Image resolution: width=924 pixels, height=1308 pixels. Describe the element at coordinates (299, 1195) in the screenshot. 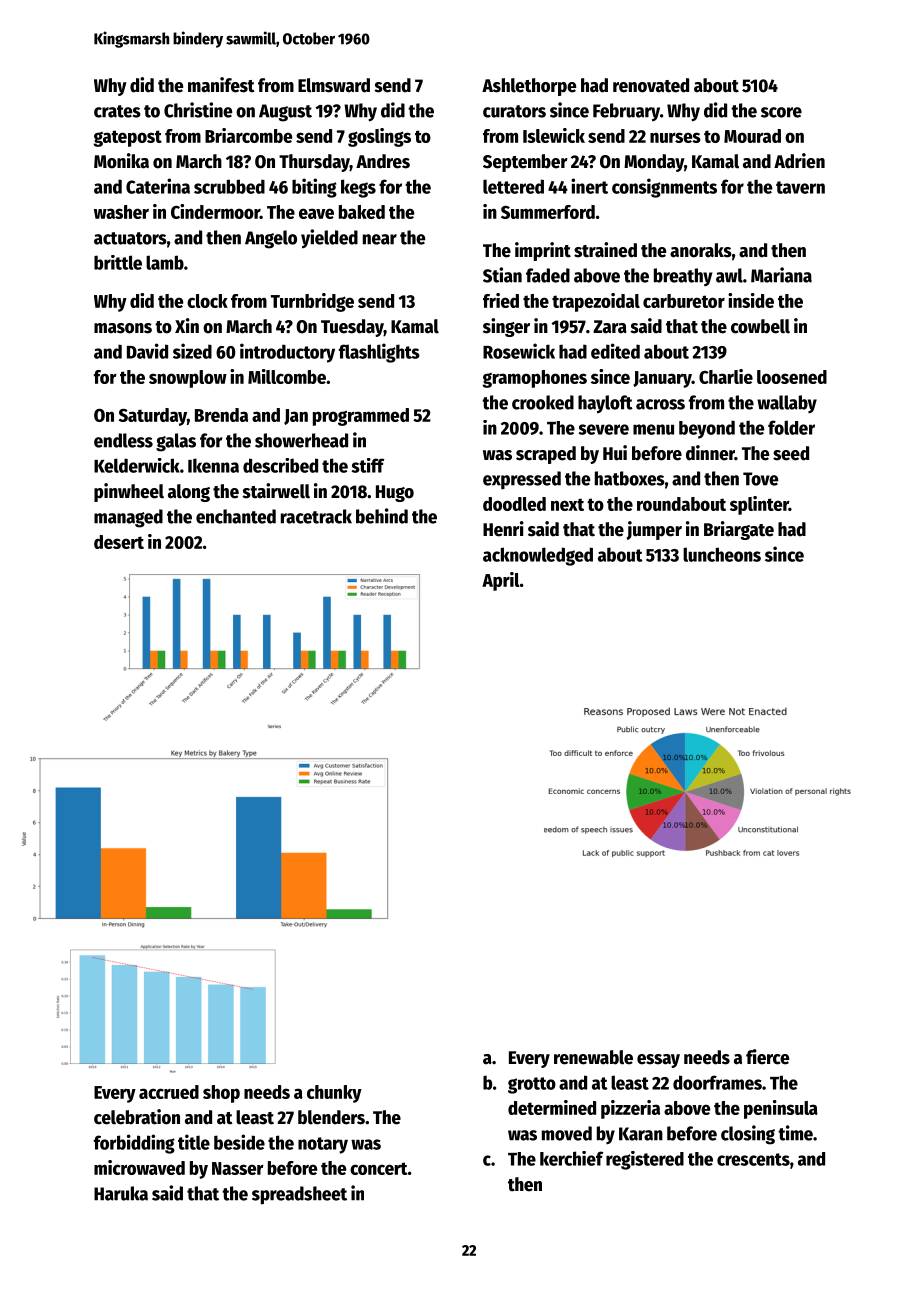

I see `spreadsheet` at that location.
